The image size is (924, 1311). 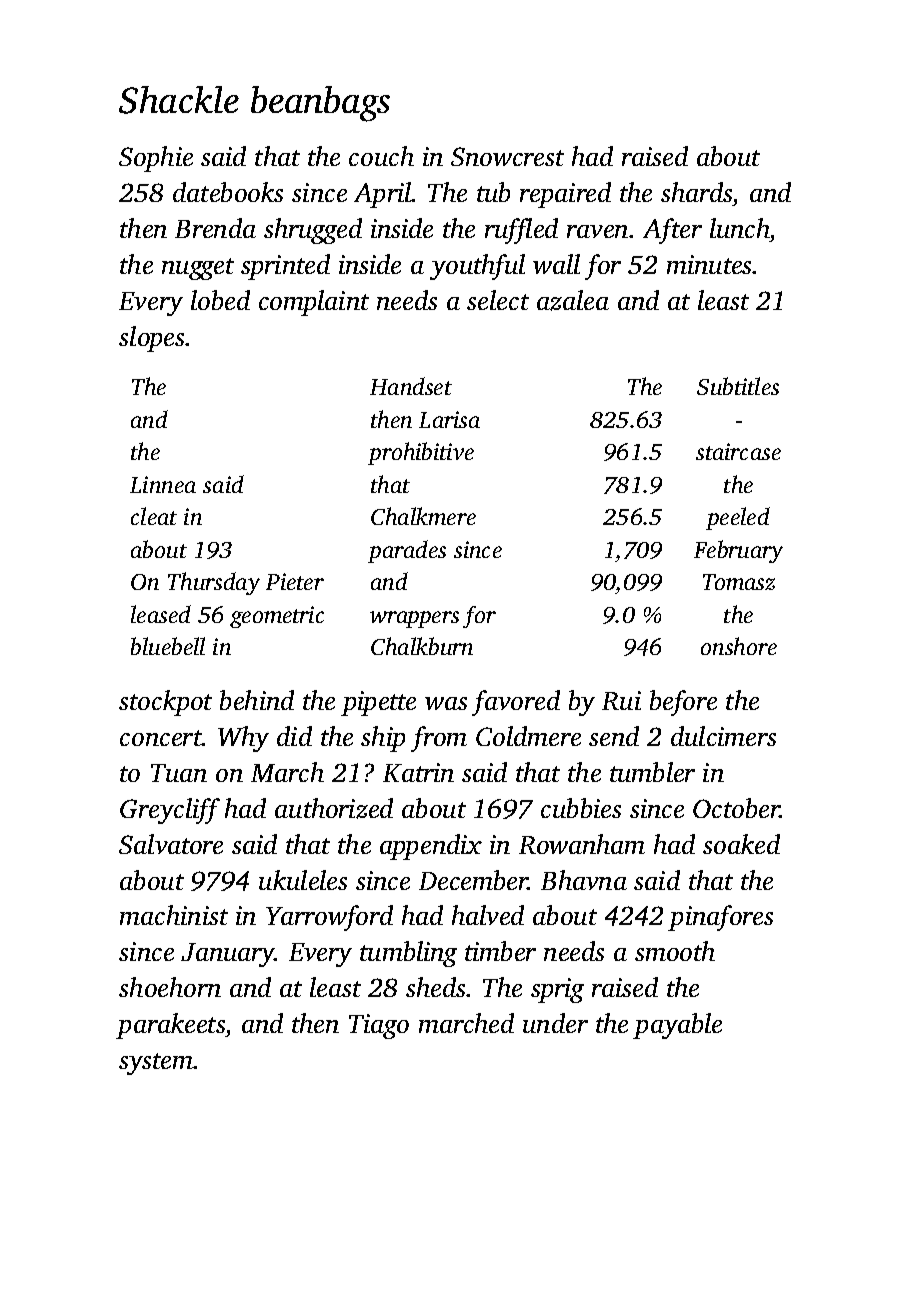 What do you see at coordinates (407, 551) in the image?
I see `parades` at bounding box center [407, 551].
